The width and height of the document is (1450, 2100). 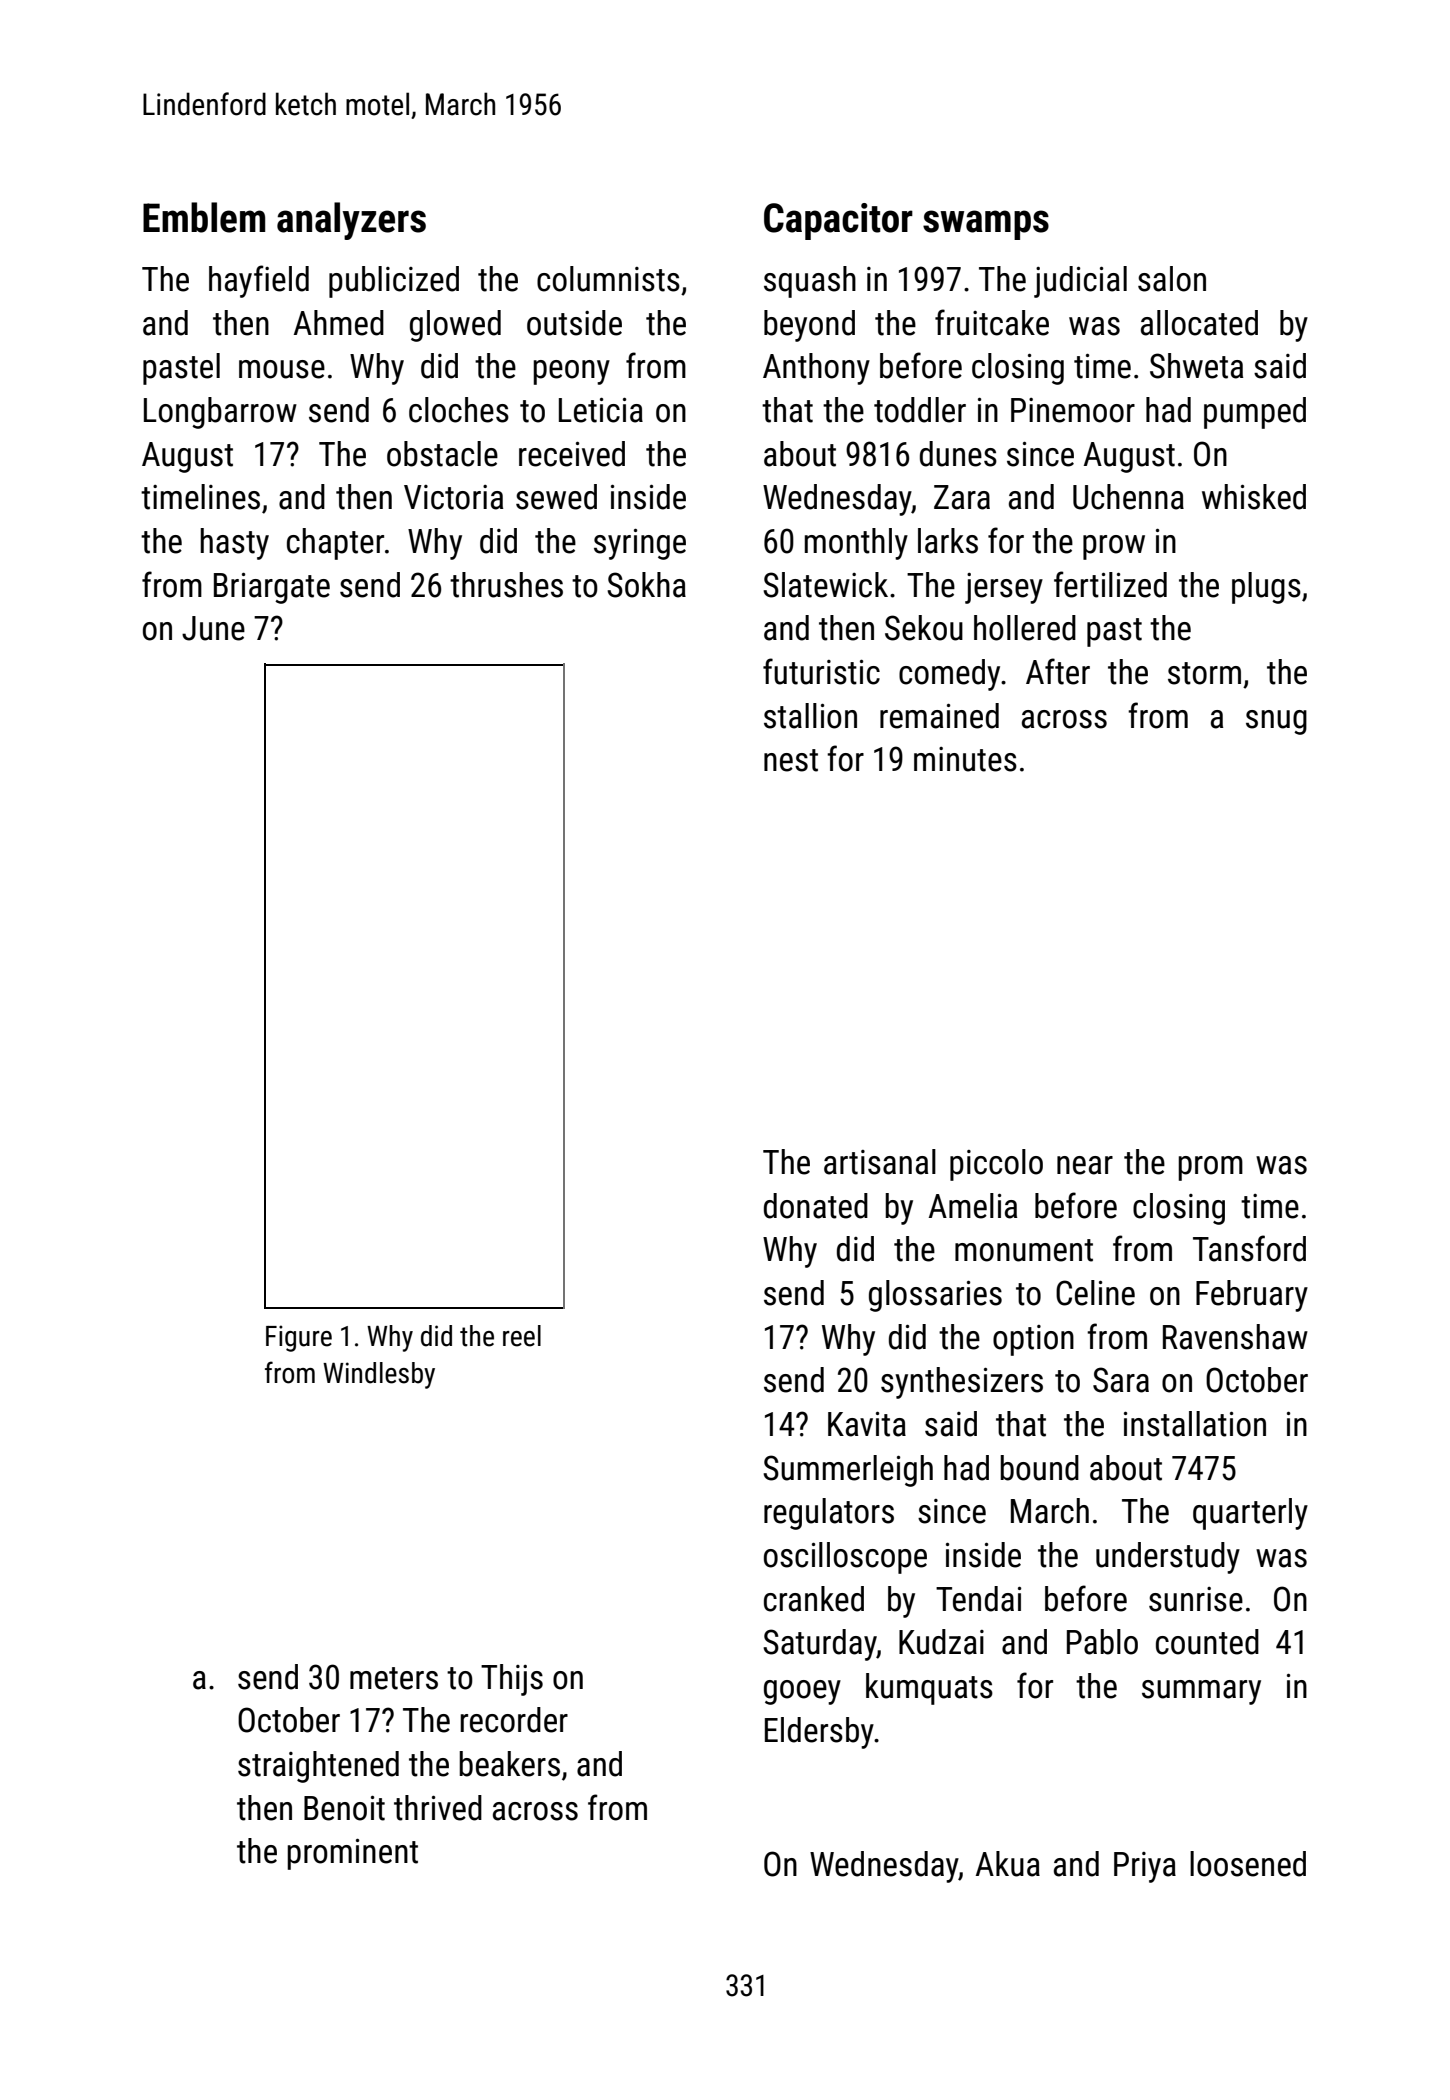 I want to click on Akua, so click(x=1008, y=1864).
